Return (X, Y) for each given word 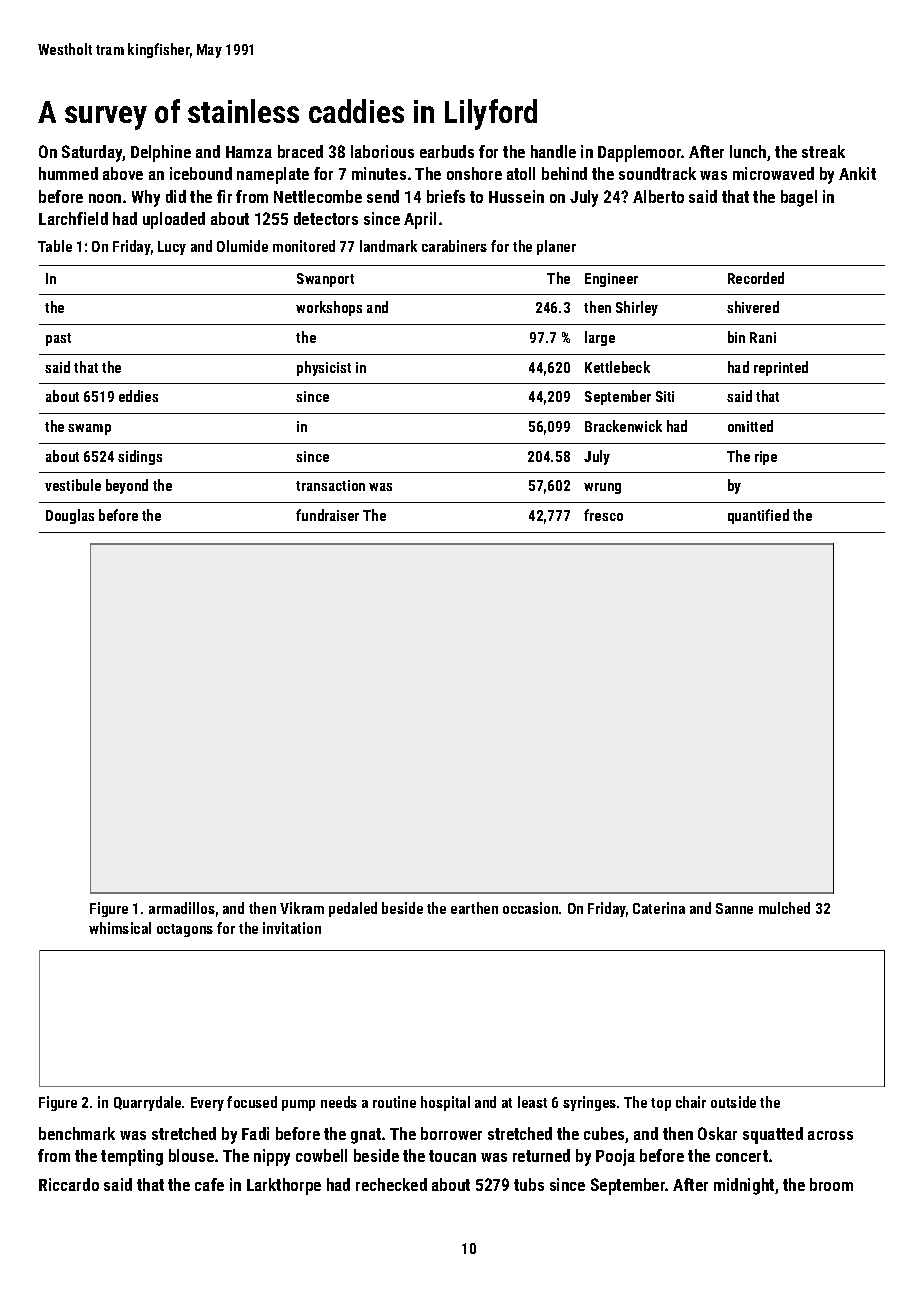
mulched (784, 908)
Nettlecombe (318, 196)
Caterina (659, 908)
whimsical (120, 928)
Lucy (172, 248)
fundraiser (327, 515)
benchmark (77, 1133)
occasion (530, 908)
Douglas (70, 516)
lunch (748, 151)
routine (394, 1102)
